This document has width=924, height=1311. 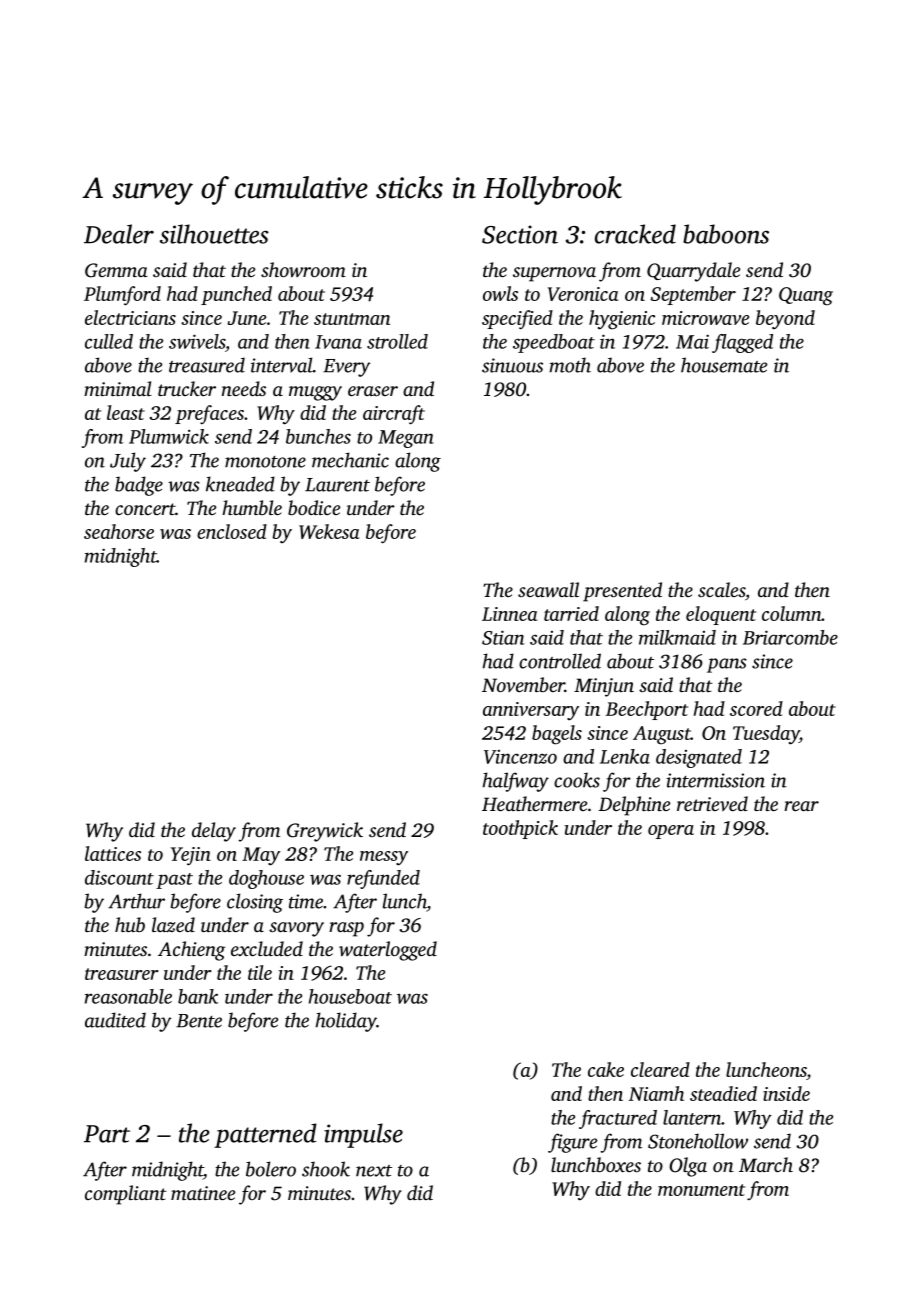 What do you see at coordinates (801, 806) in the document?
I see `rear` at bounding box center [801, 806].
